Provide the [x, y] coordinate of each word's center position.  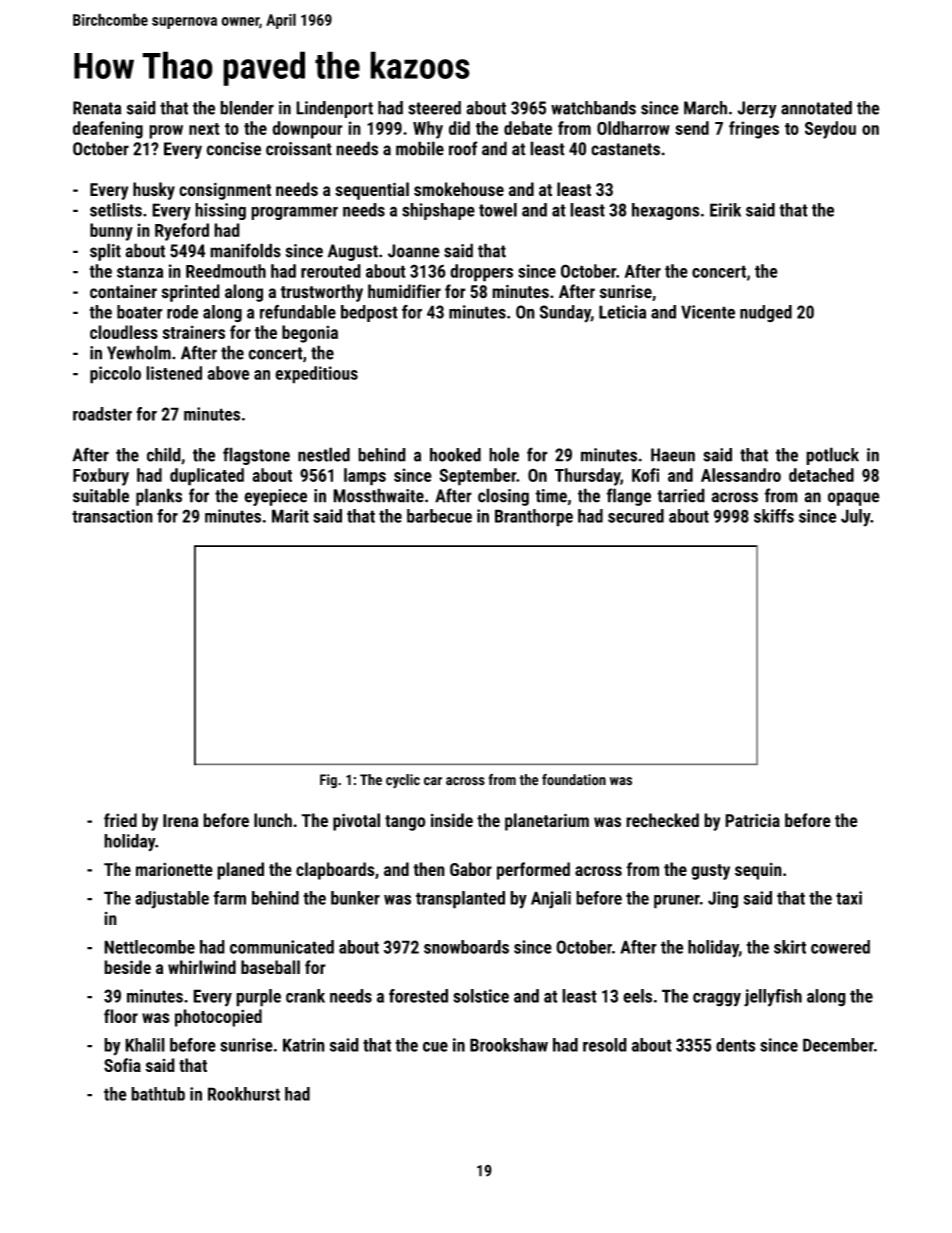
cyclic [403, 781]
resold [605, 1045]
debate [528, 128]
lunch [273, 820]
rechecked [662, 820]
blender [247, 108]
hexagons [665, 211]
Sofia [122, 1065]
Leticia [622, 312]
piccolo [115, 375]
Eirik [725, 210]
